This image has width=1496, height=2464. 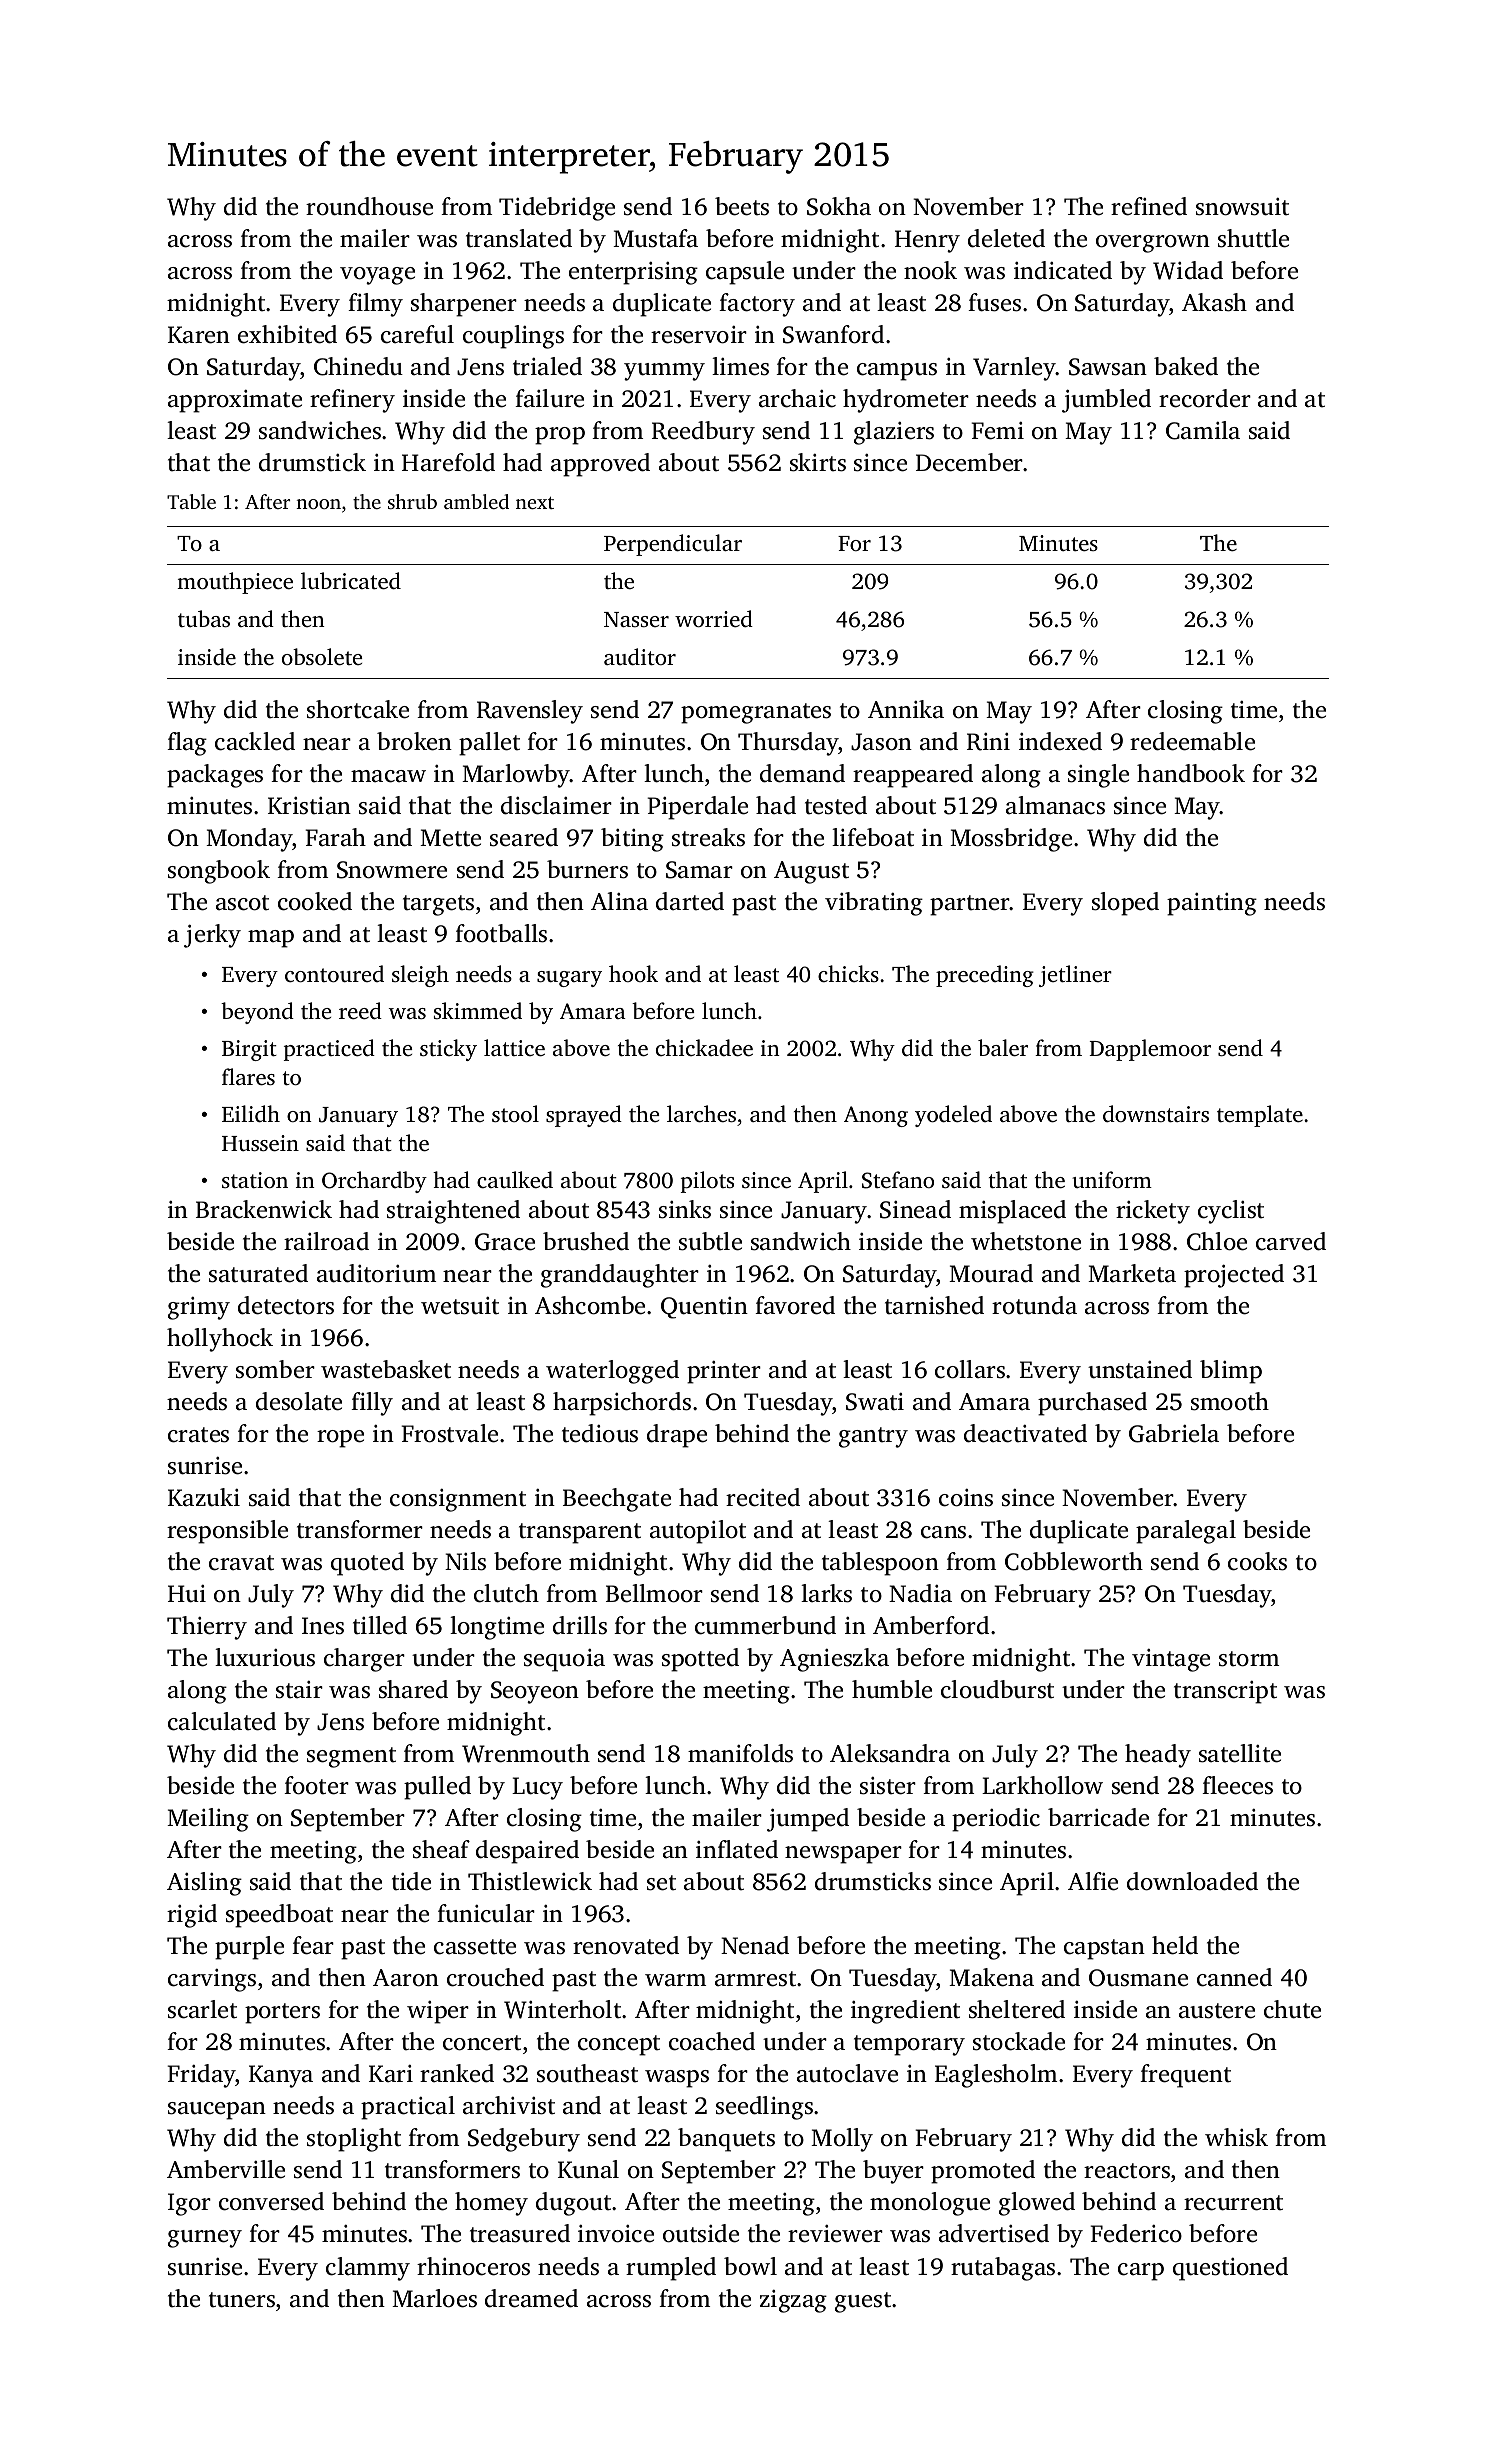 I want to click on stoplight, so click(x=354, y=2140).
